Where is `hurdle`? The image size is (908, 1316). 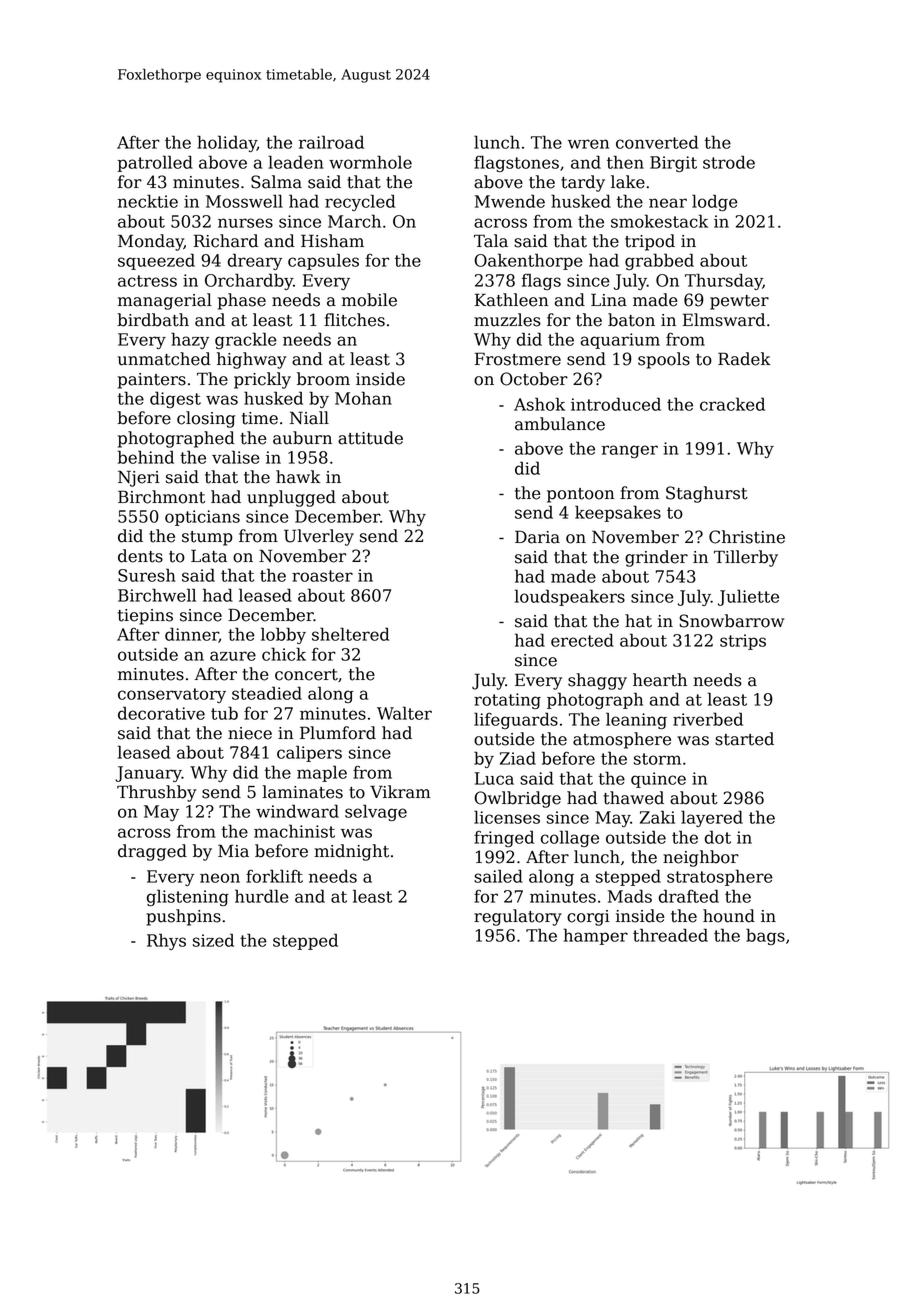
hurdle is located at coordinates (262, 896).
